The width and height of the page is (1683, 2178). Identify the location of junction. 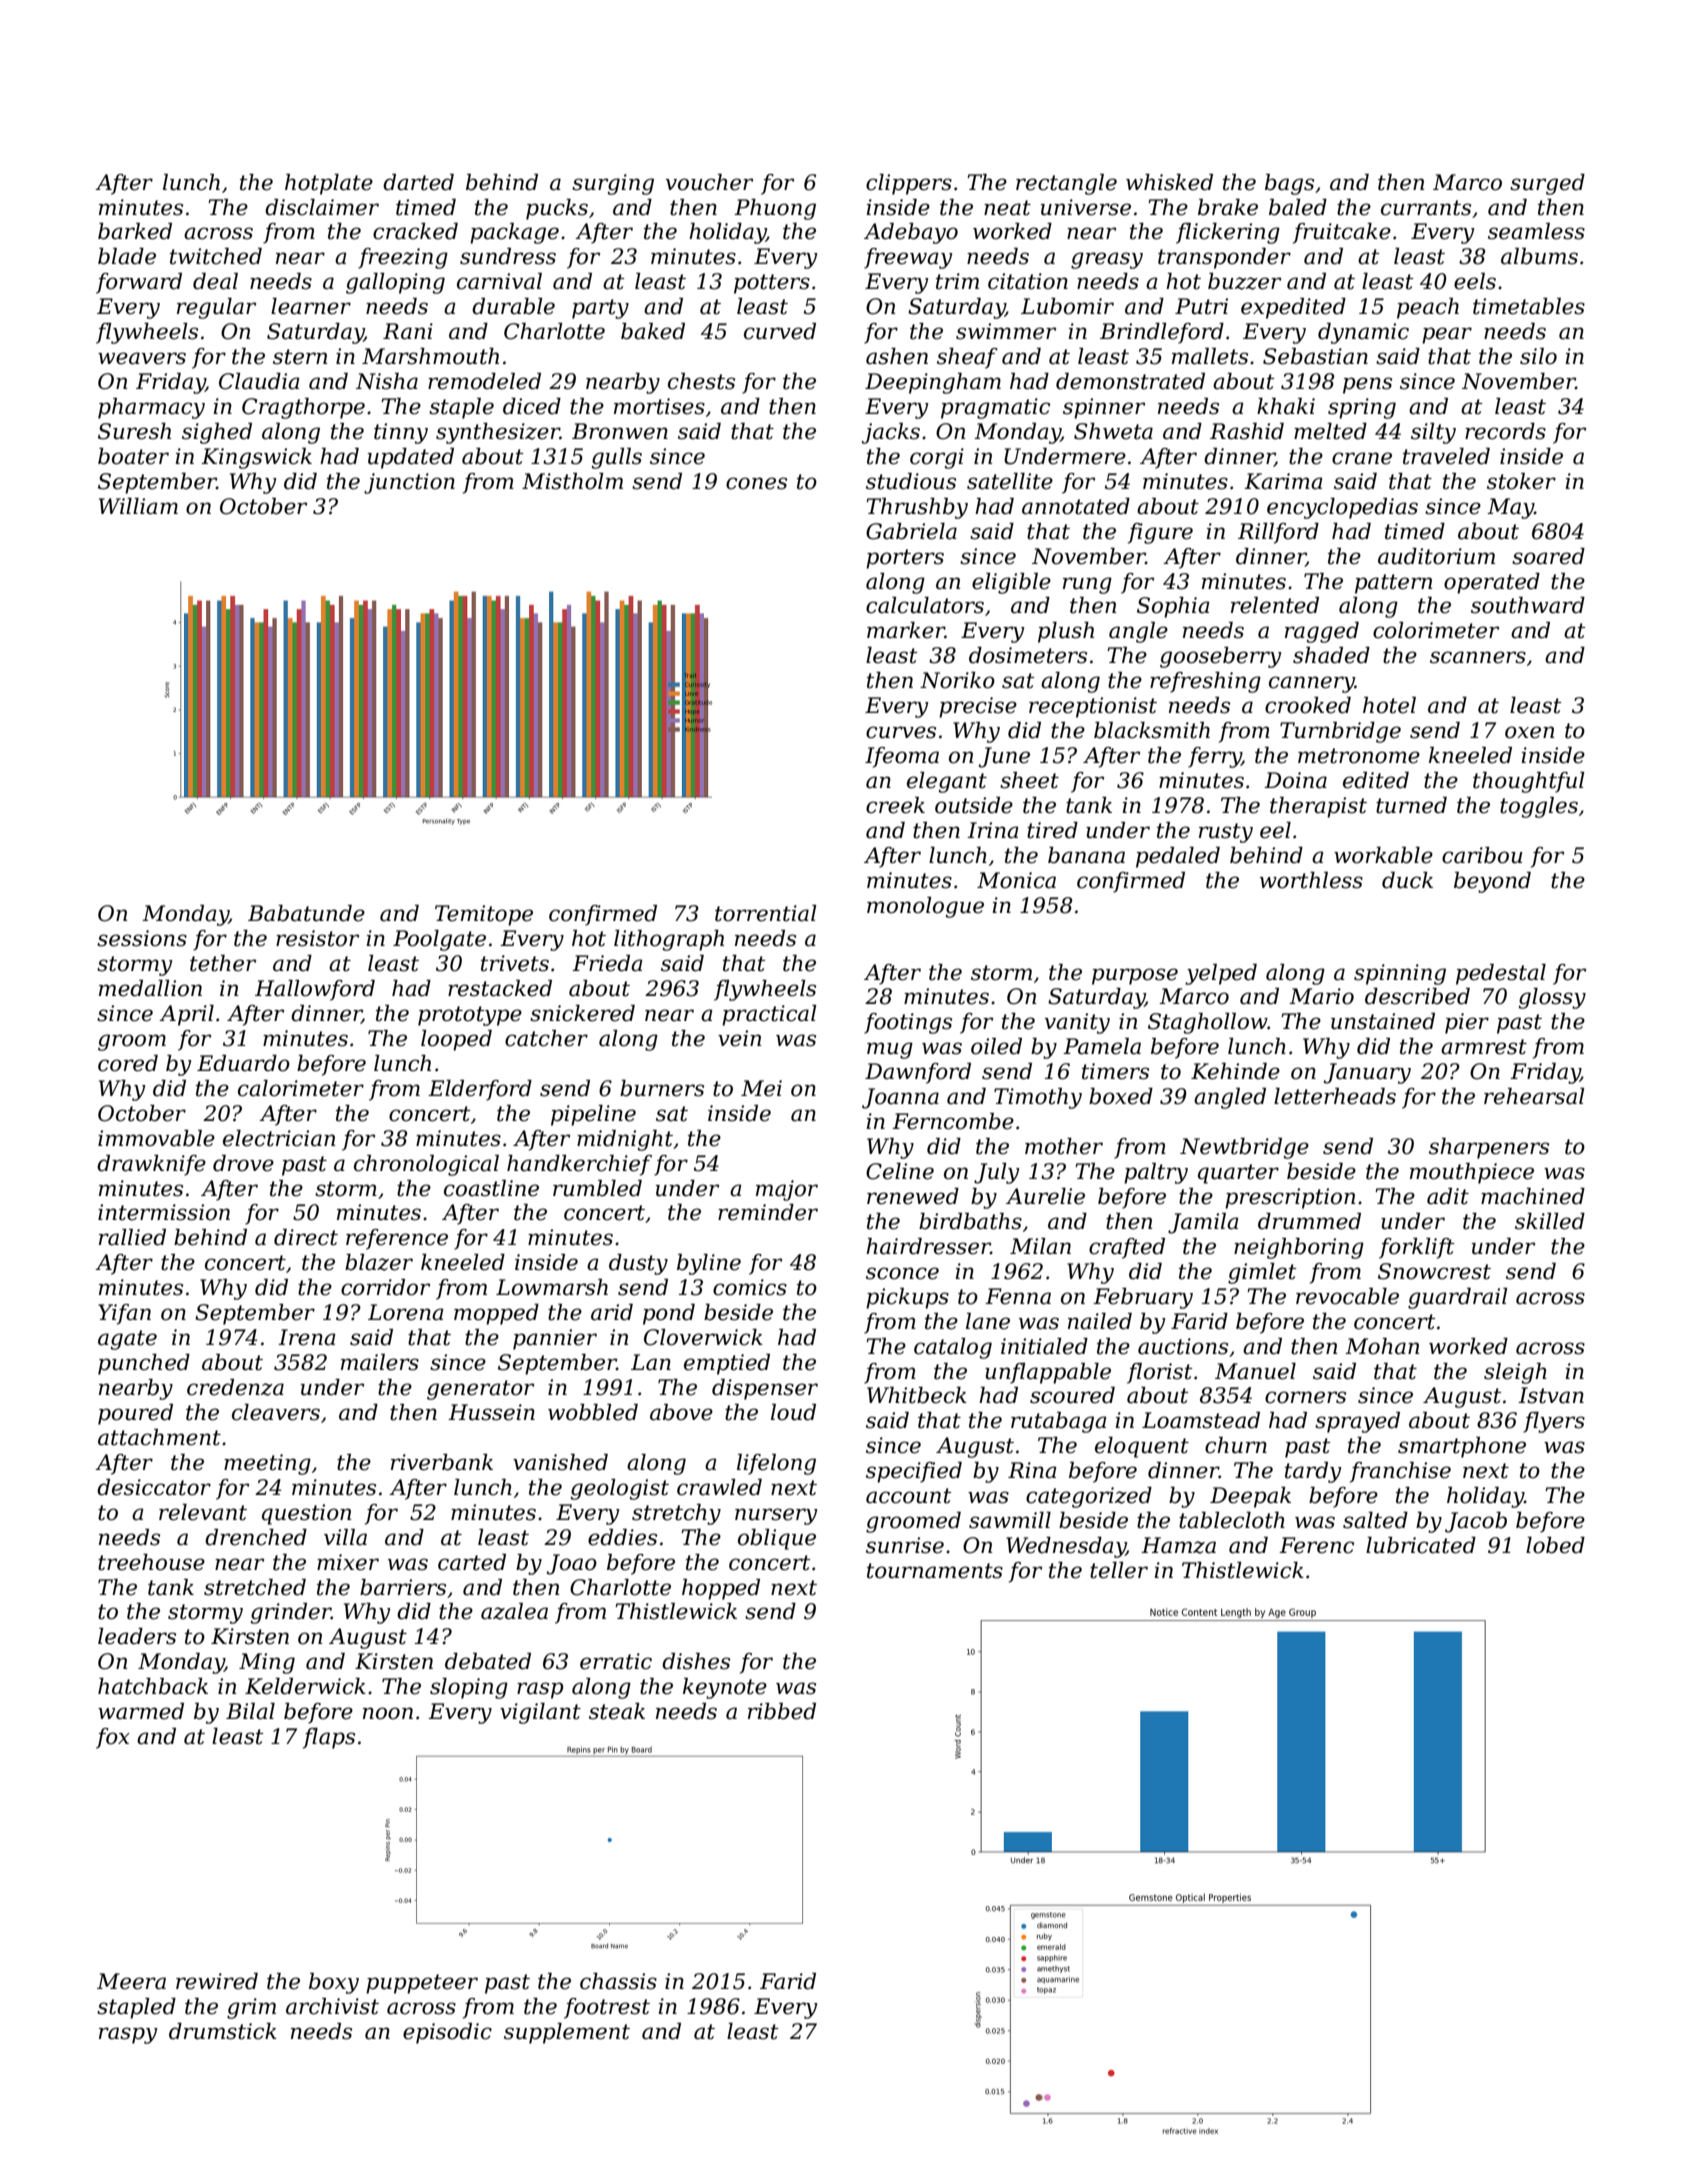
(409, 483).
